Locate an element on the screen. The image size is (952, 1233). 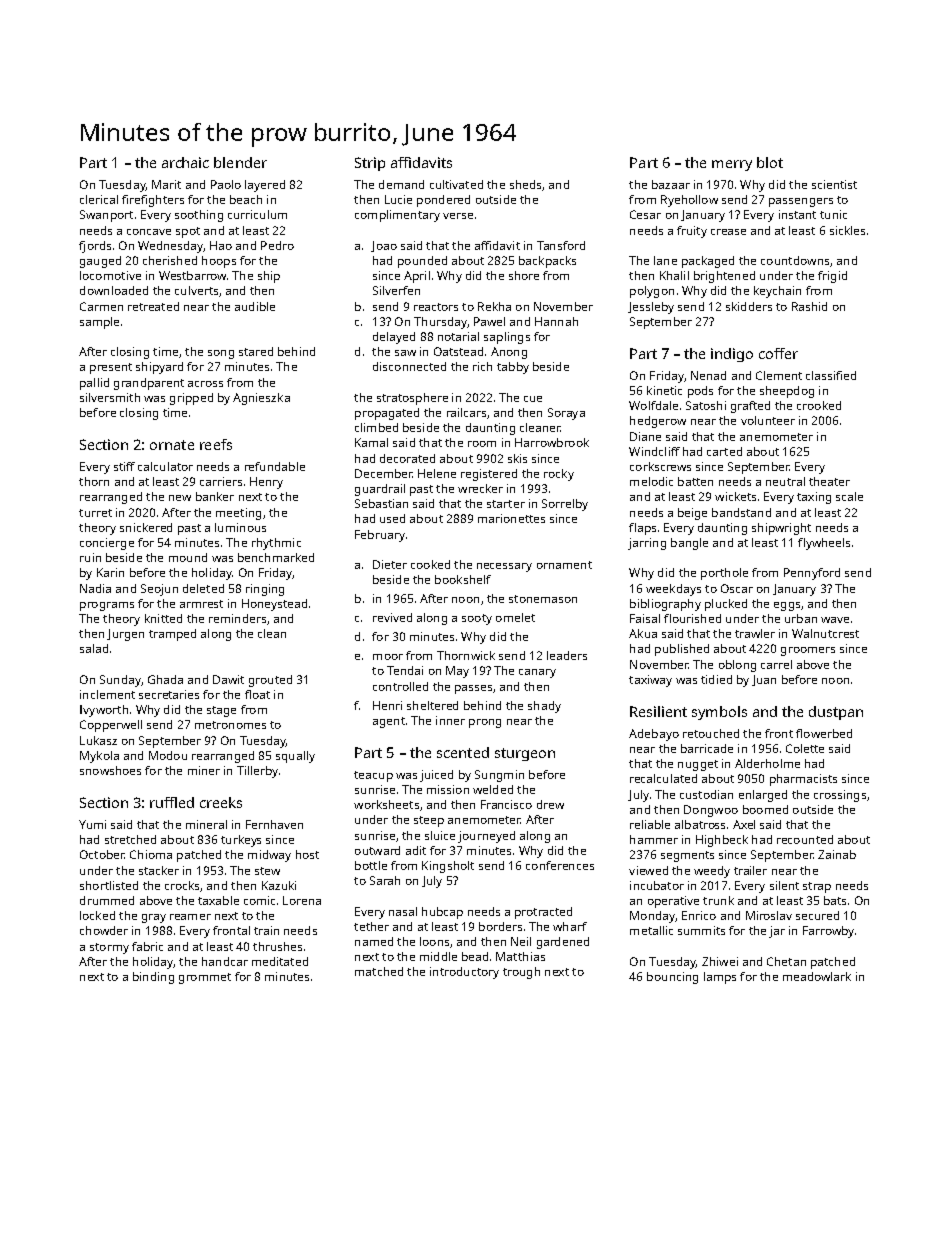
Colette is located at coordinates (805, 748).
